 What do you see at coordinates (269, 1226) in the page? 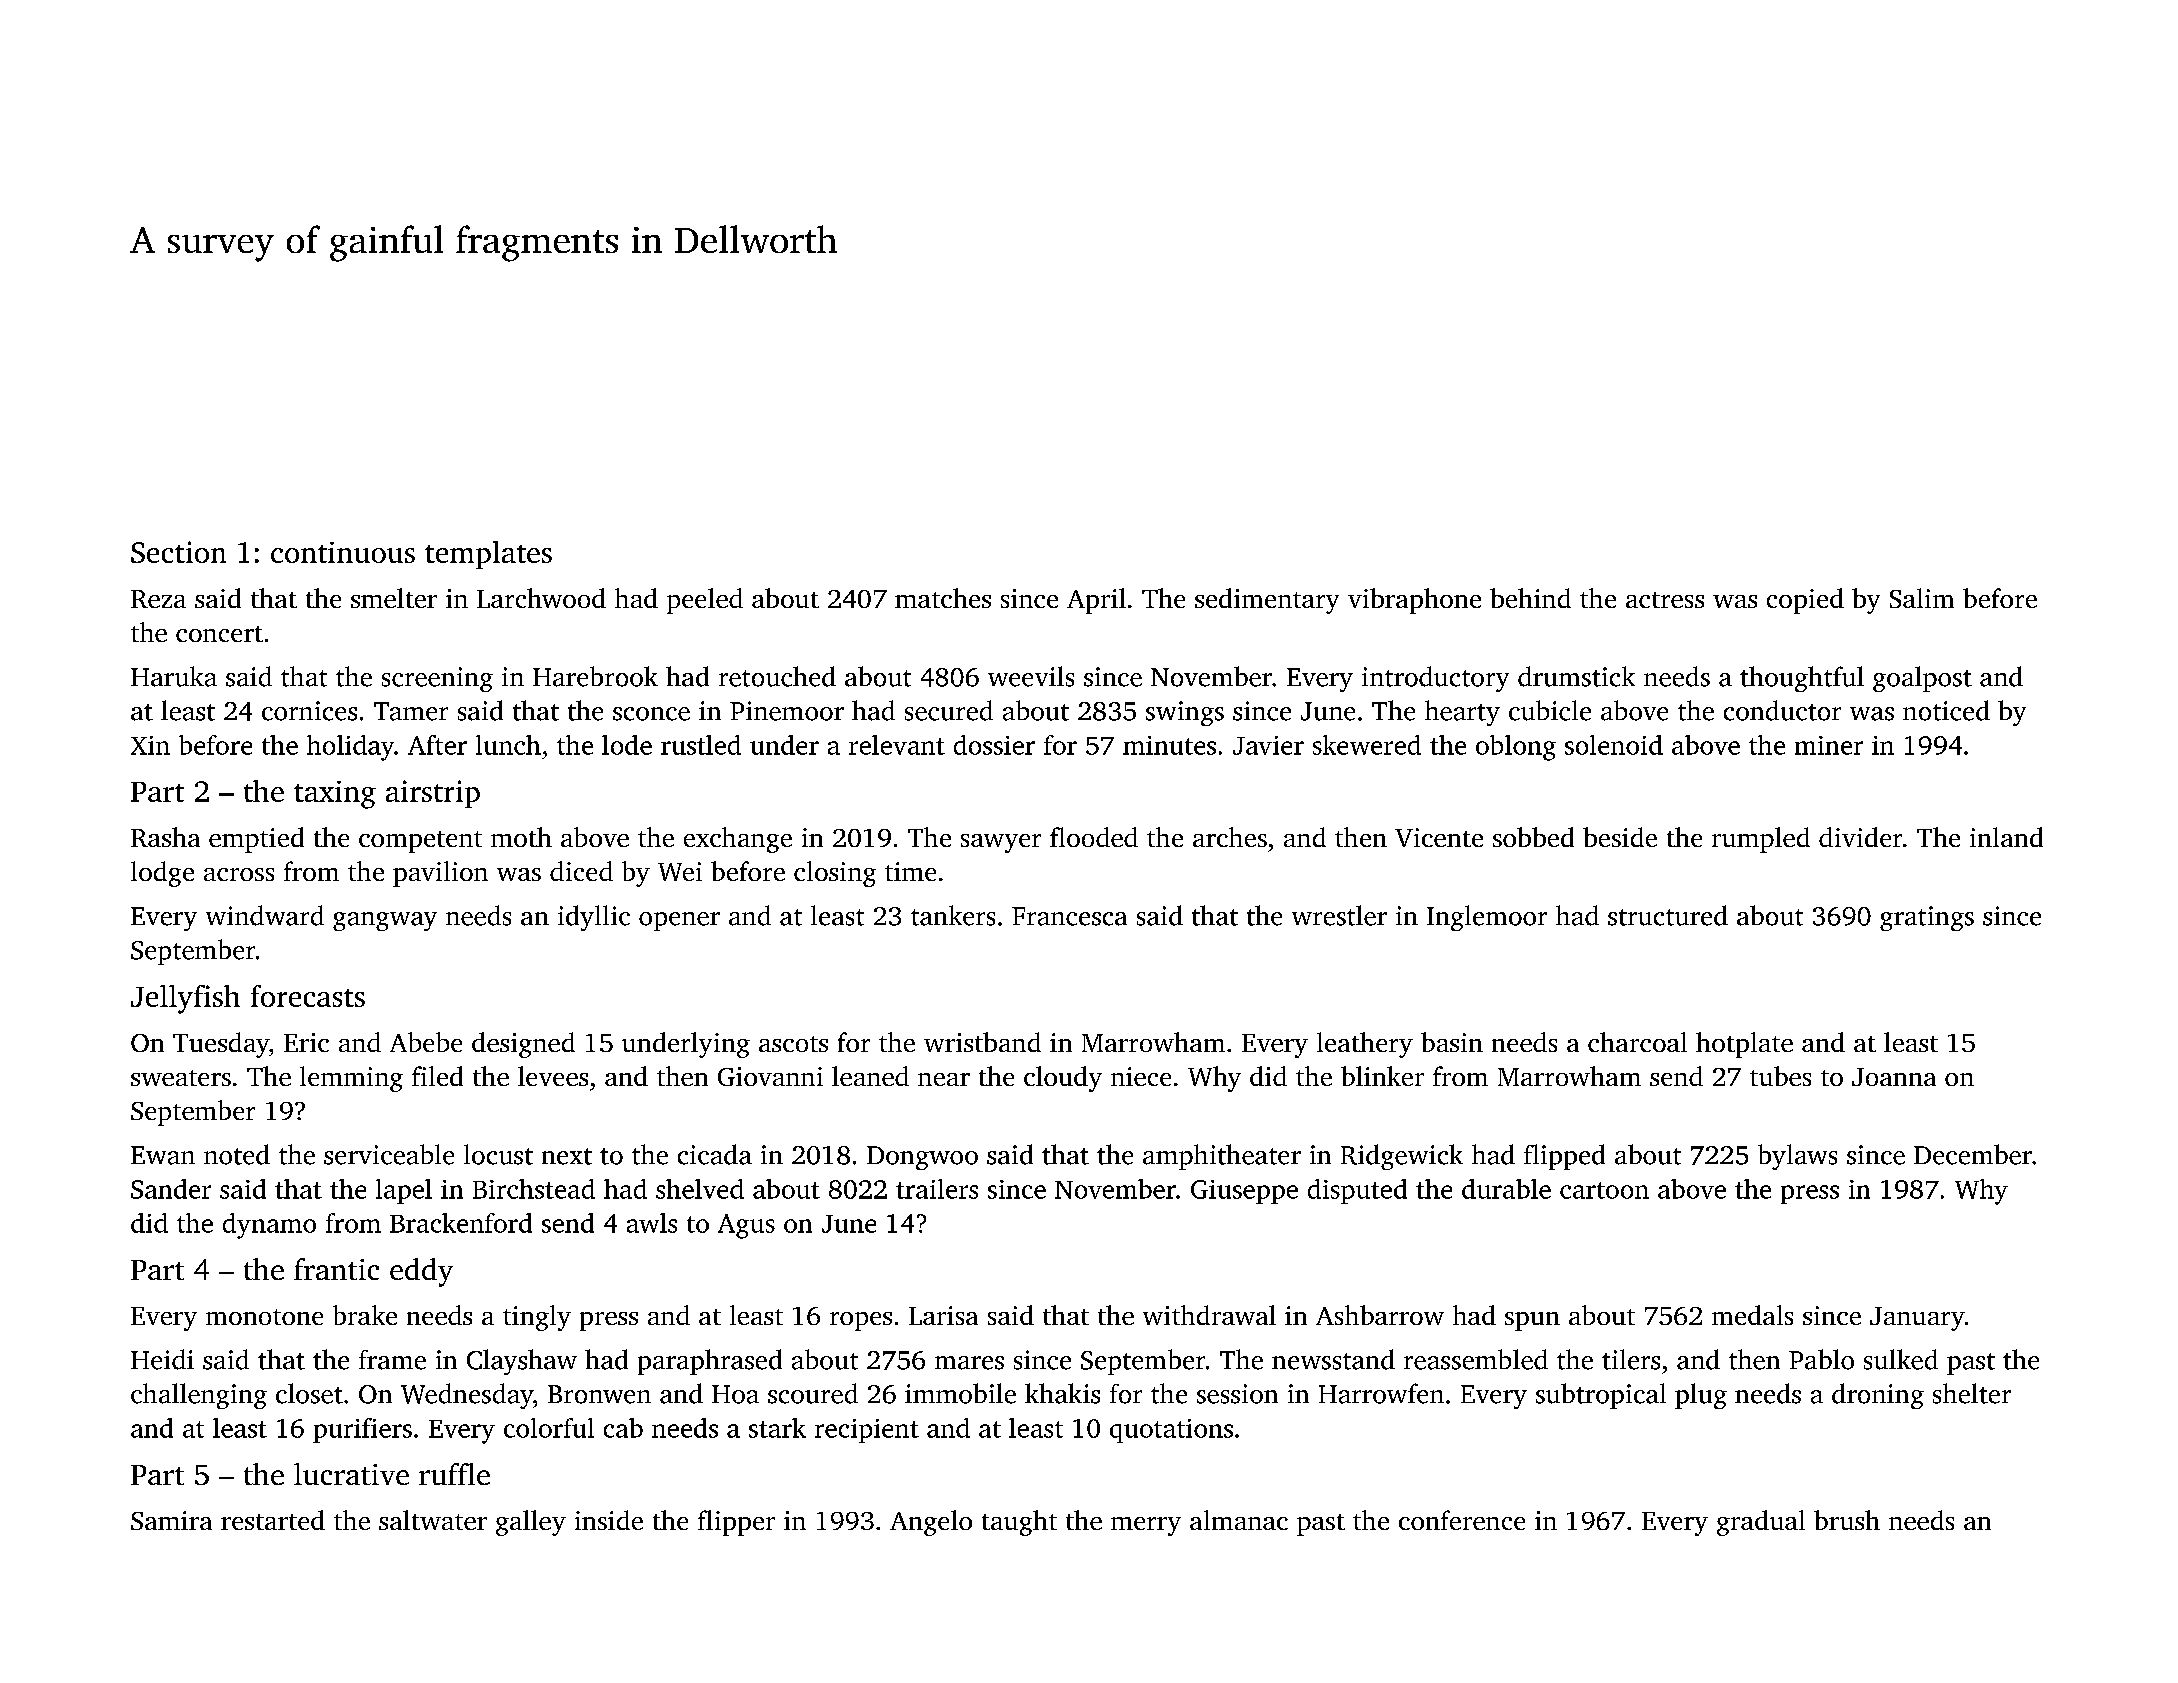
I see `dynamo` at bounding box center [269, 1226].
